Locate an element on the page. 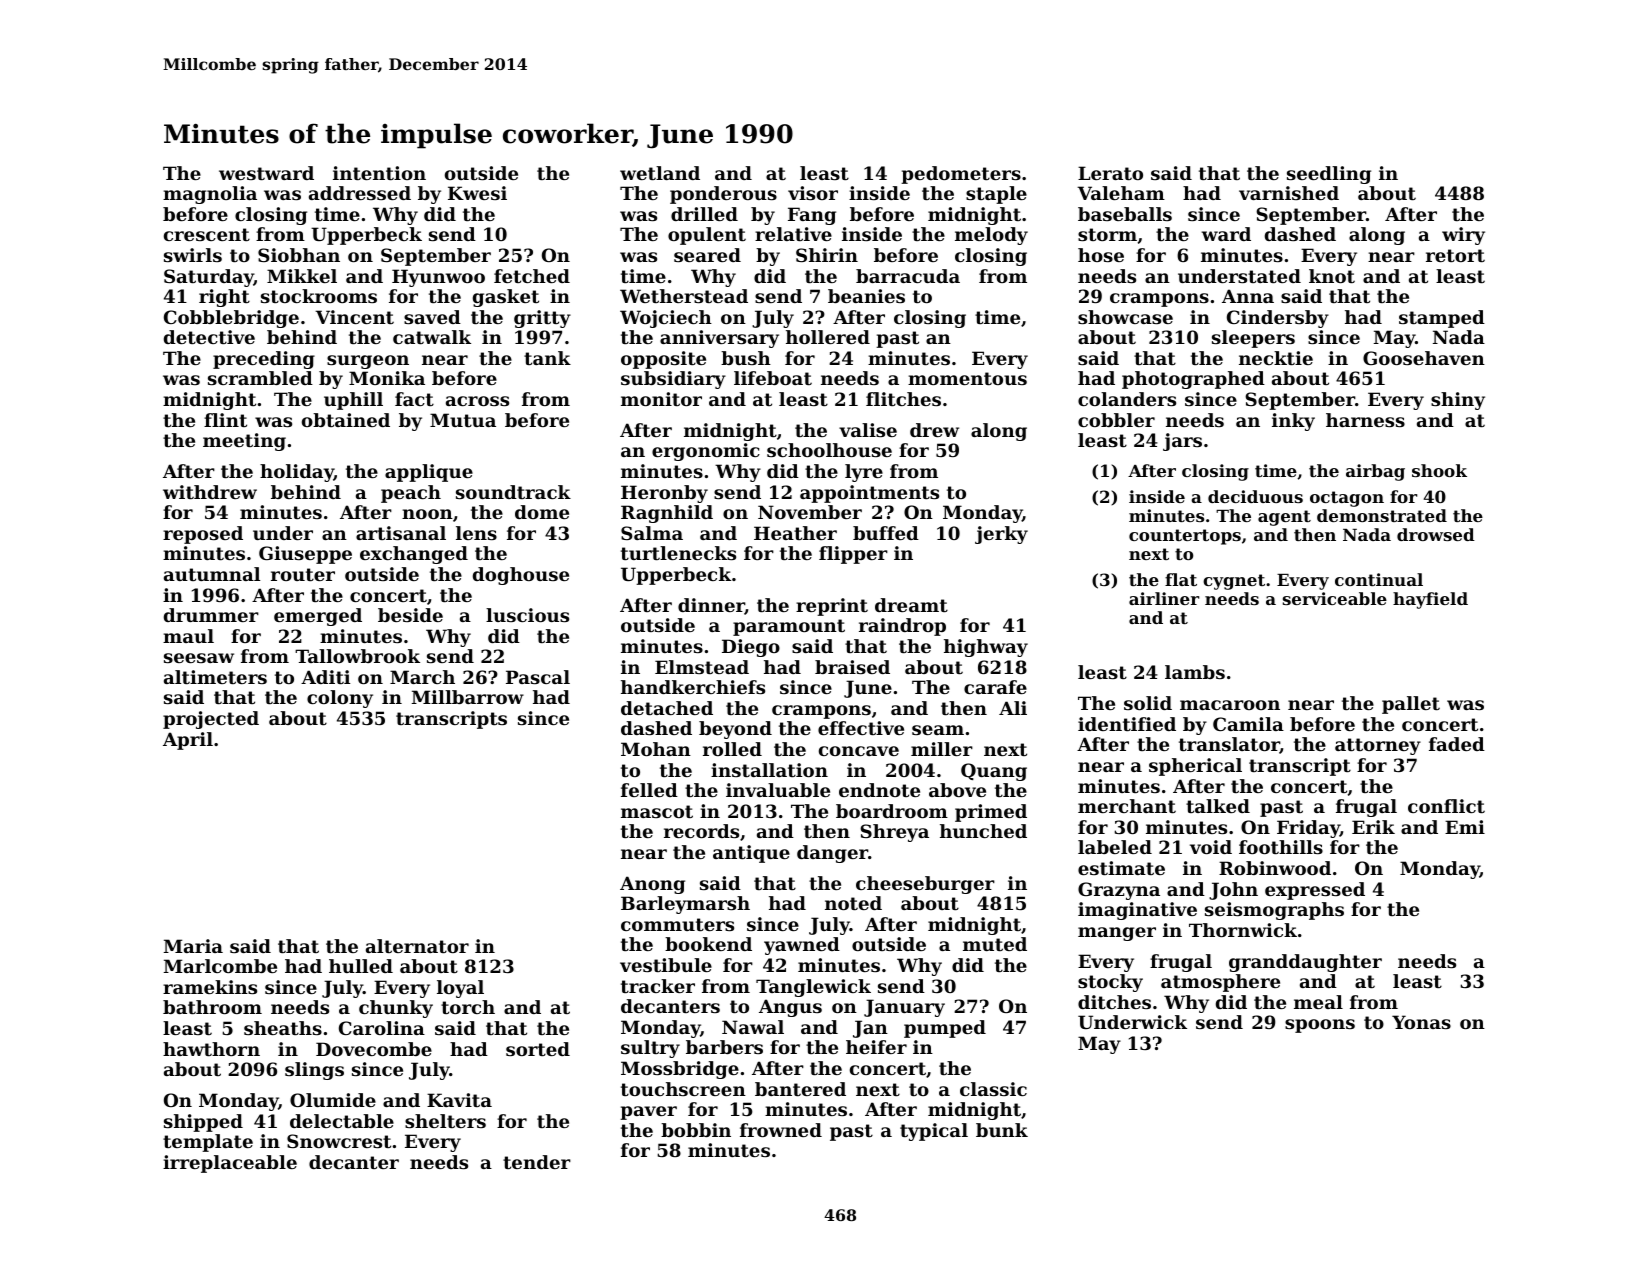  seared is located at coordinates (707, 255).
